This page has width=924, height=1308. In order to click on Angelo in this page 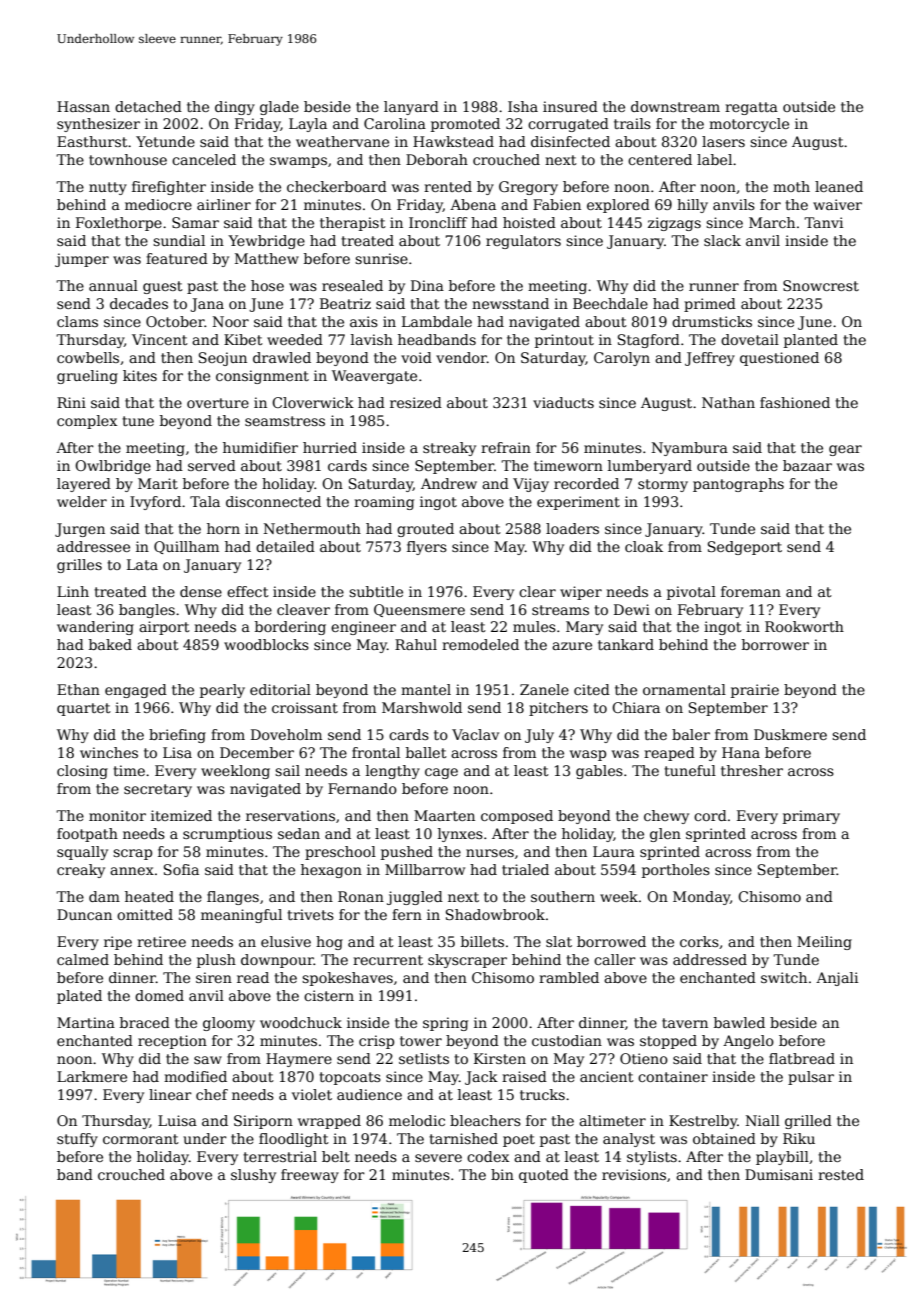, I will do `click(748, 1042)`.
